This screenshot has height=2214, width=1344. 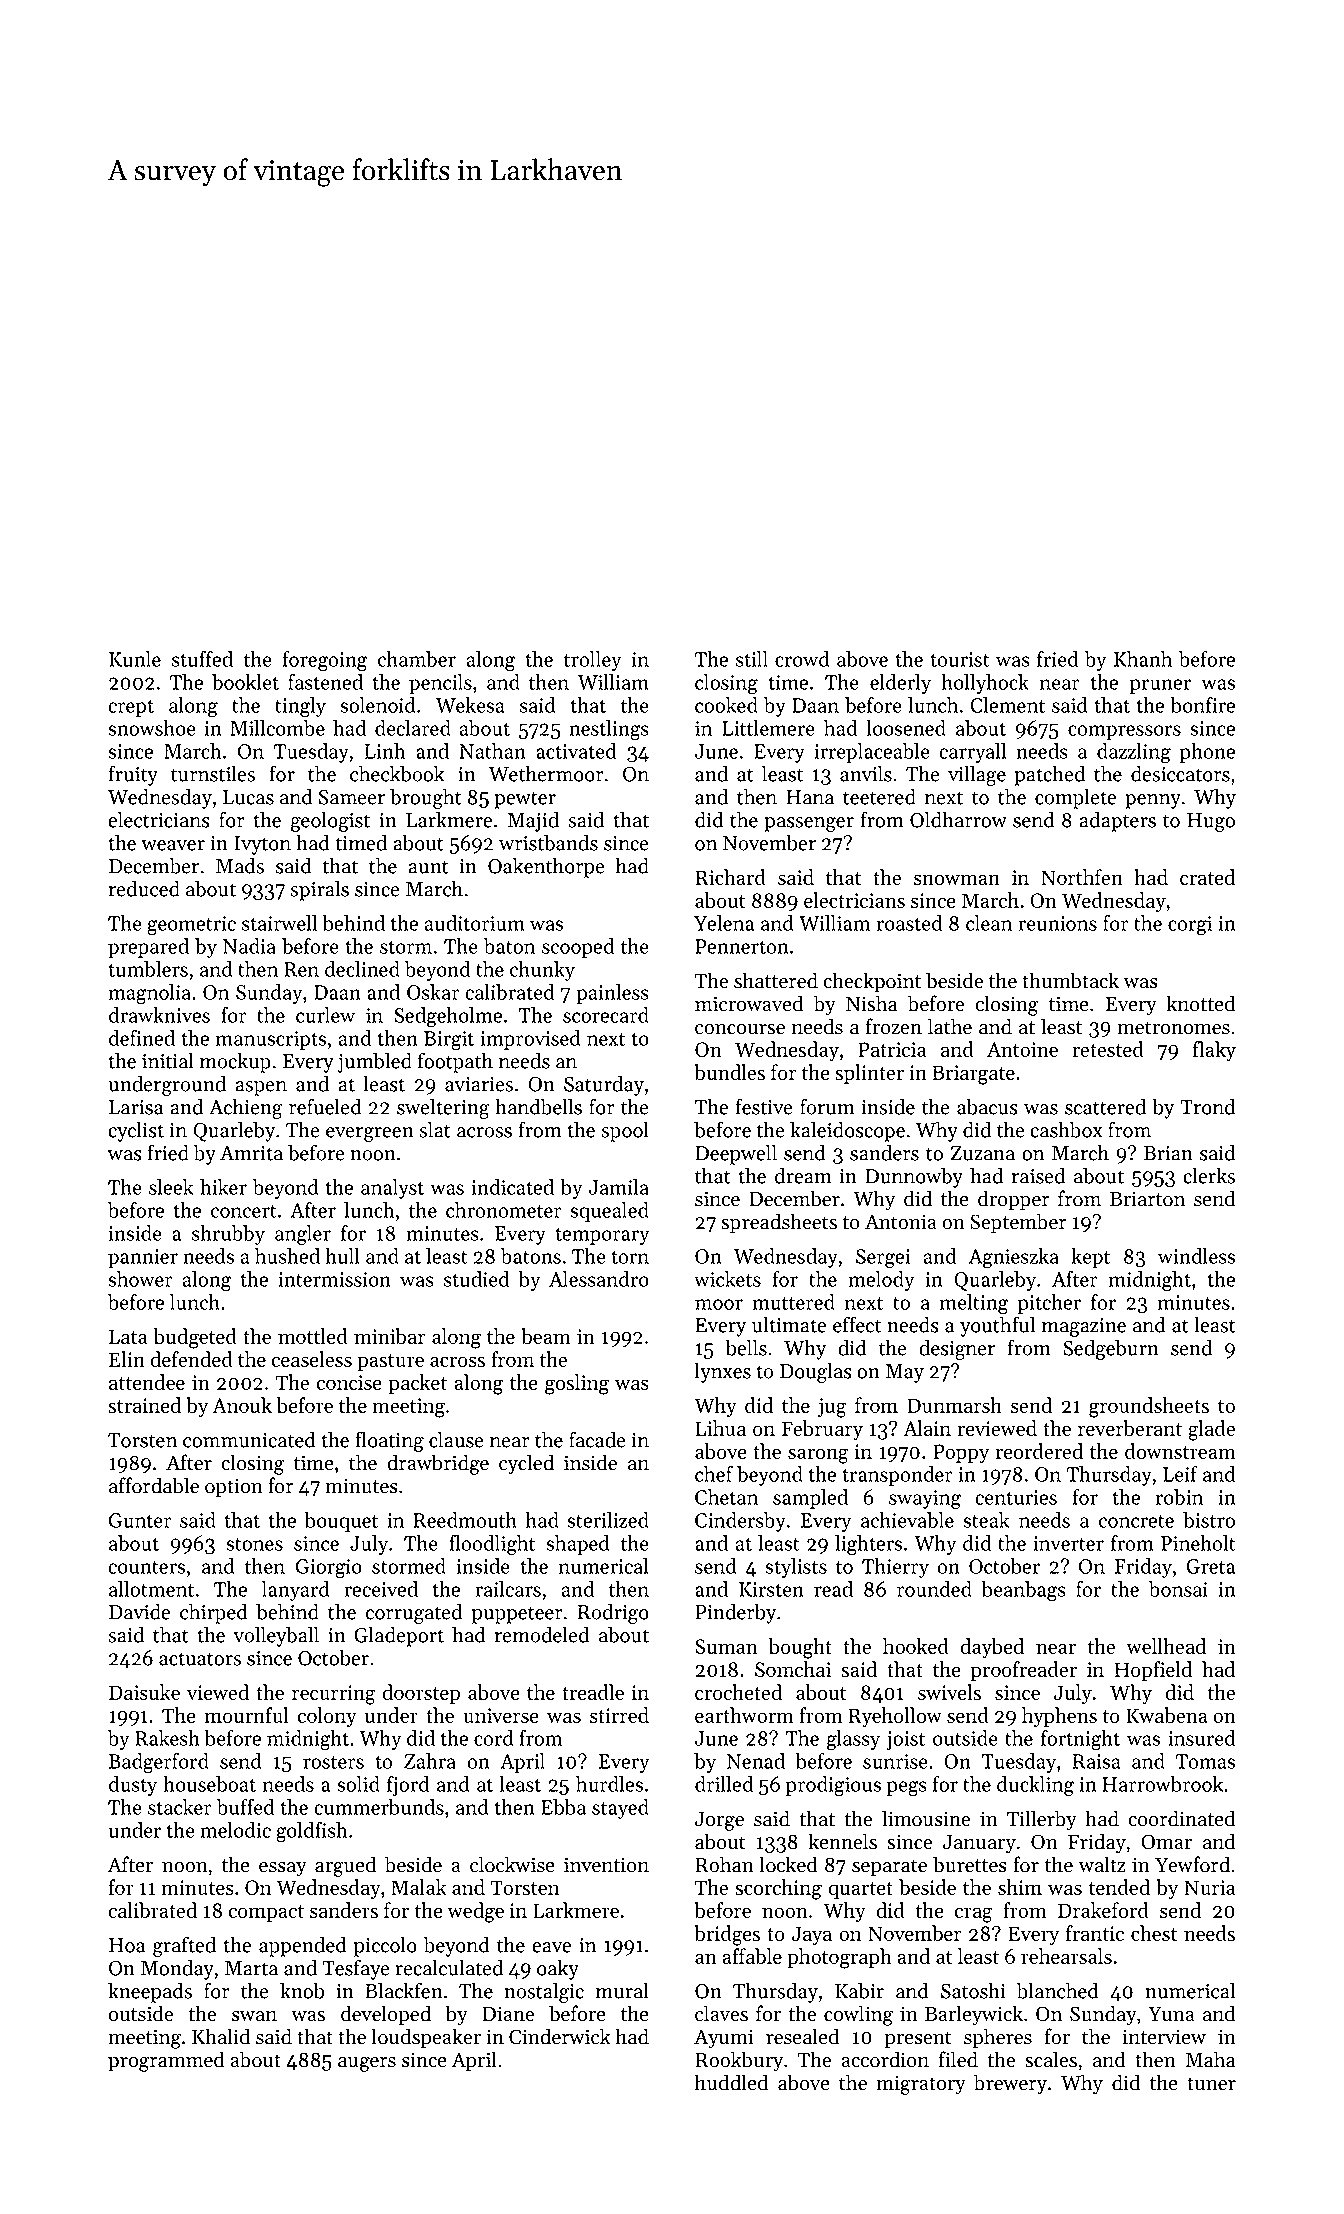 I want to click on trolley, so click(x=592, y=661).
